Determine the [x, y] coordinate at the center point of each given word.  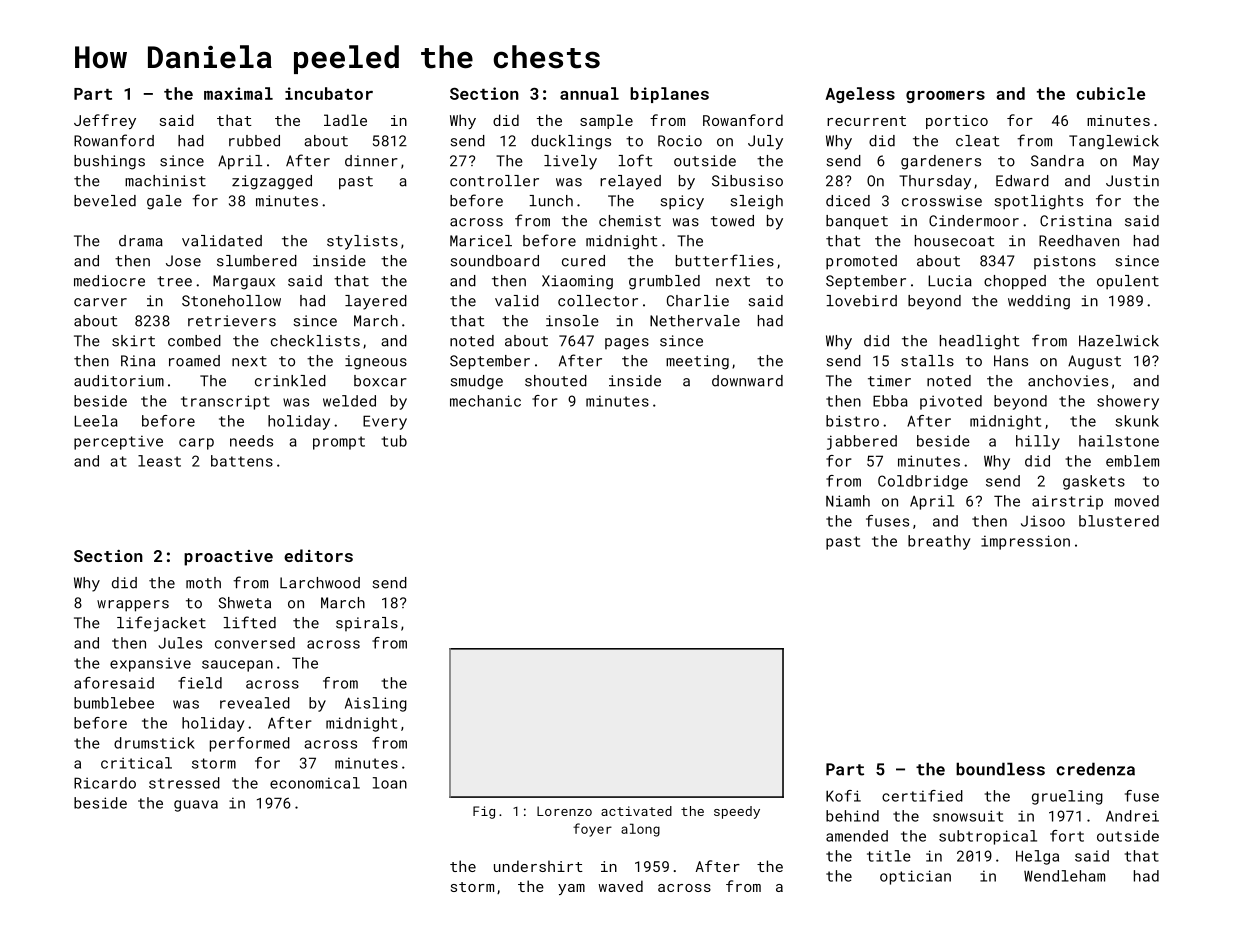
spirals [367, 624]
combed [194, 341]
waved [620, 886]
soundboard [494, 261]
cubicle [1110, 93]
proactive [228, 558]
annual [589, 93]
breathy [939, 542]
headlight [980, 342]
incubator [329, 93]
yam [571, 889]
